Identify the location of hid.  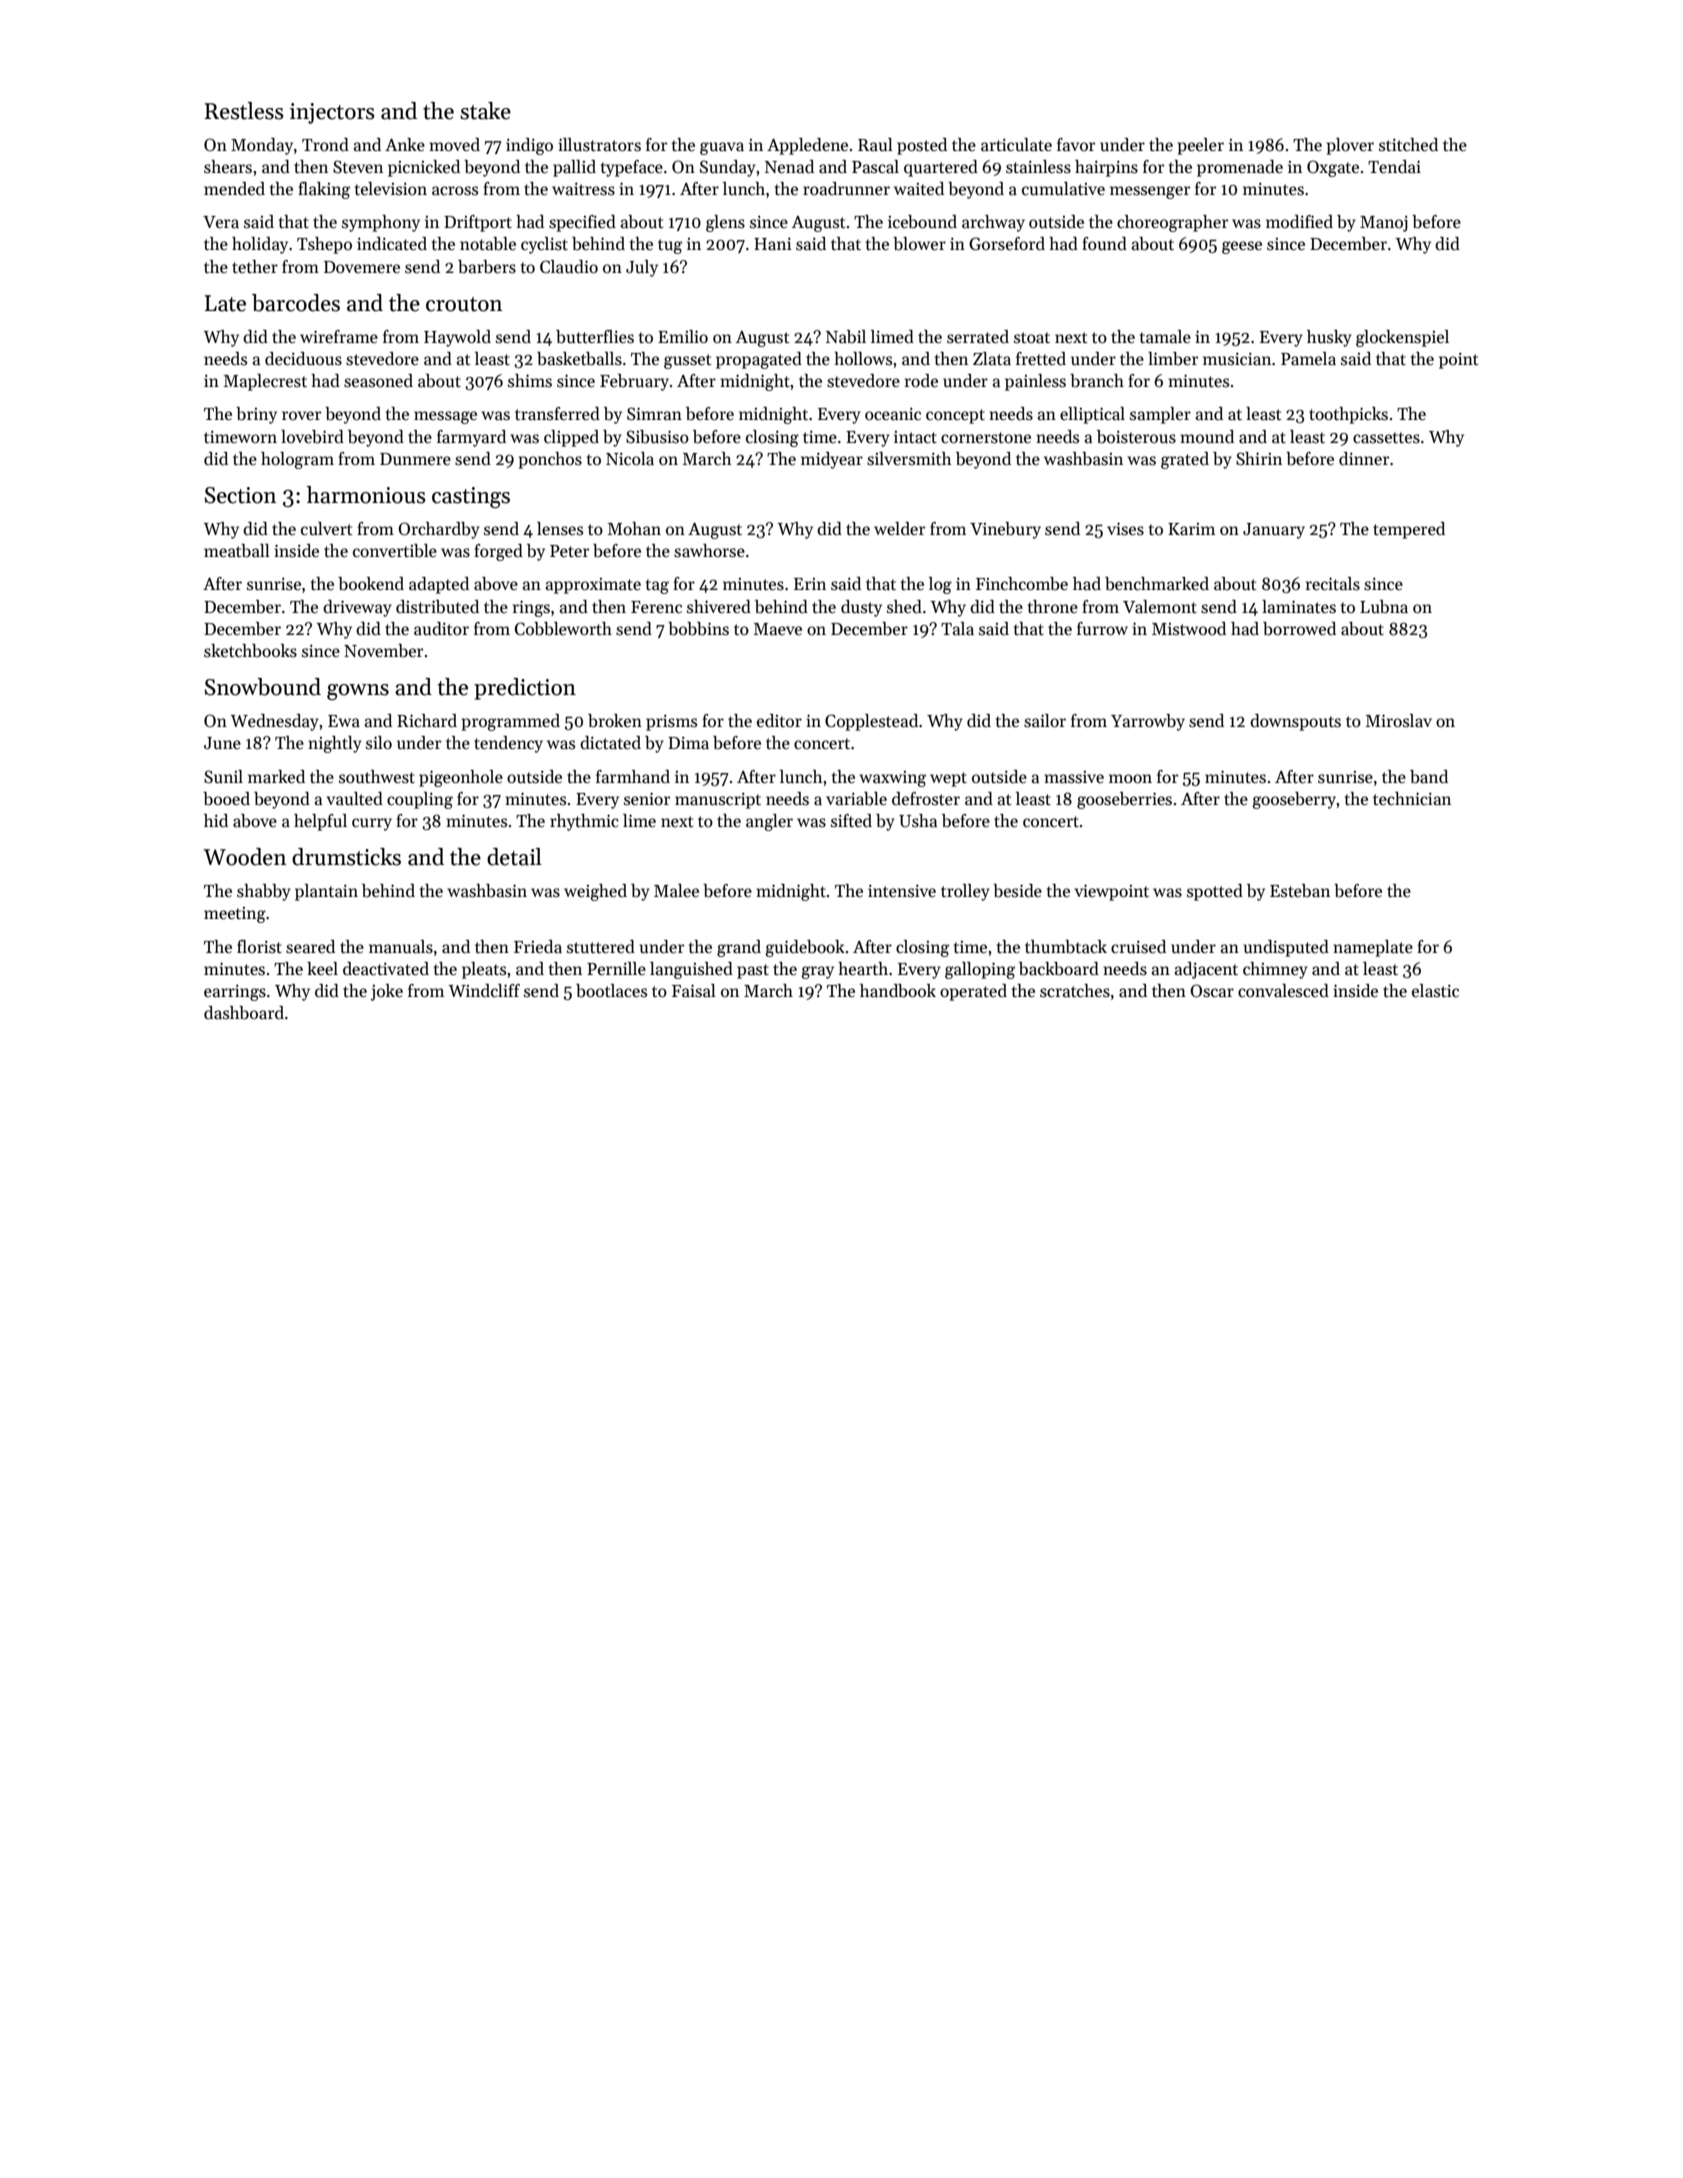
(216, 820).
